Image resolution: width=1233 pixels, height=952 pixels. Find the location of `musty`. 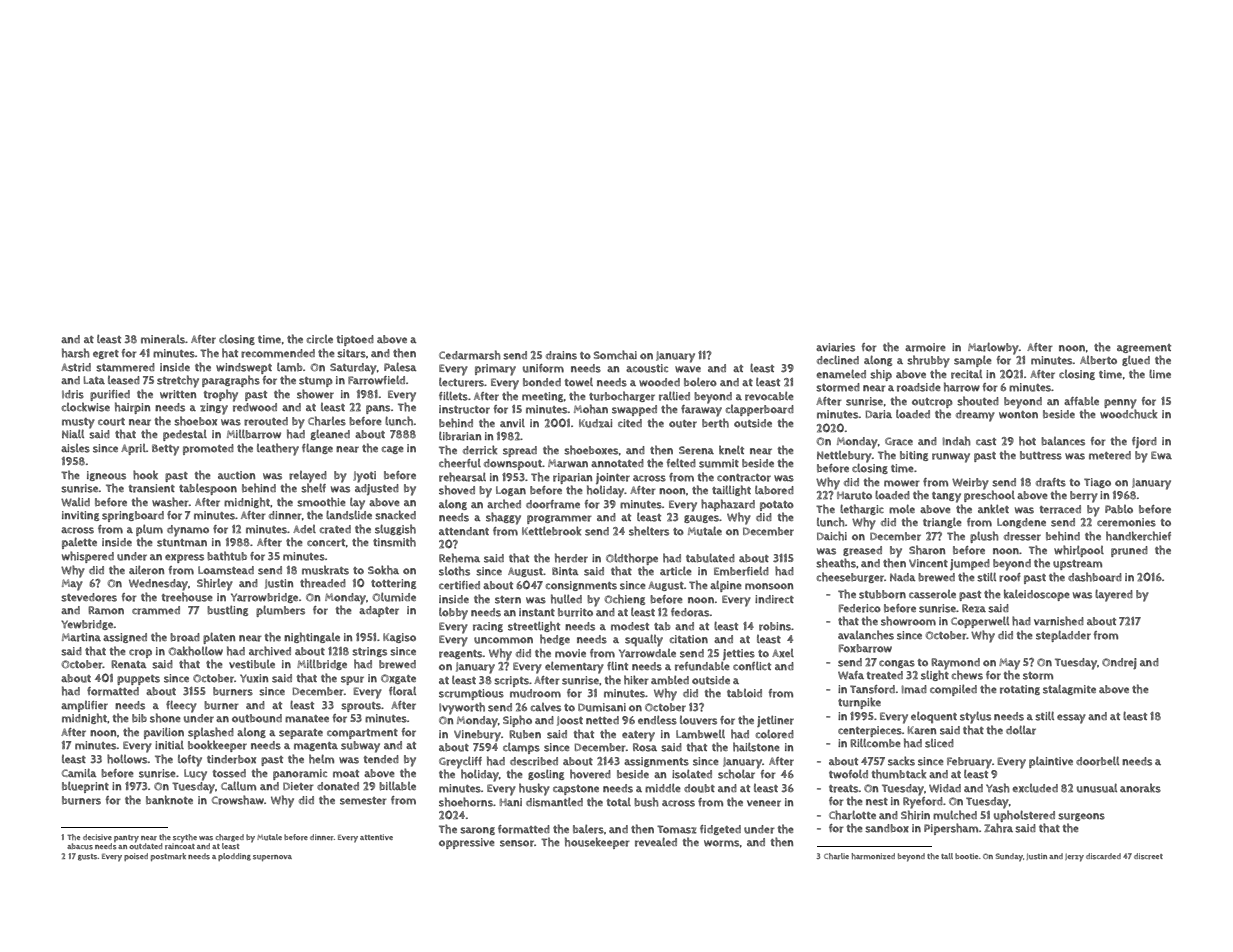

musty is located at coordinates (78, 423).
